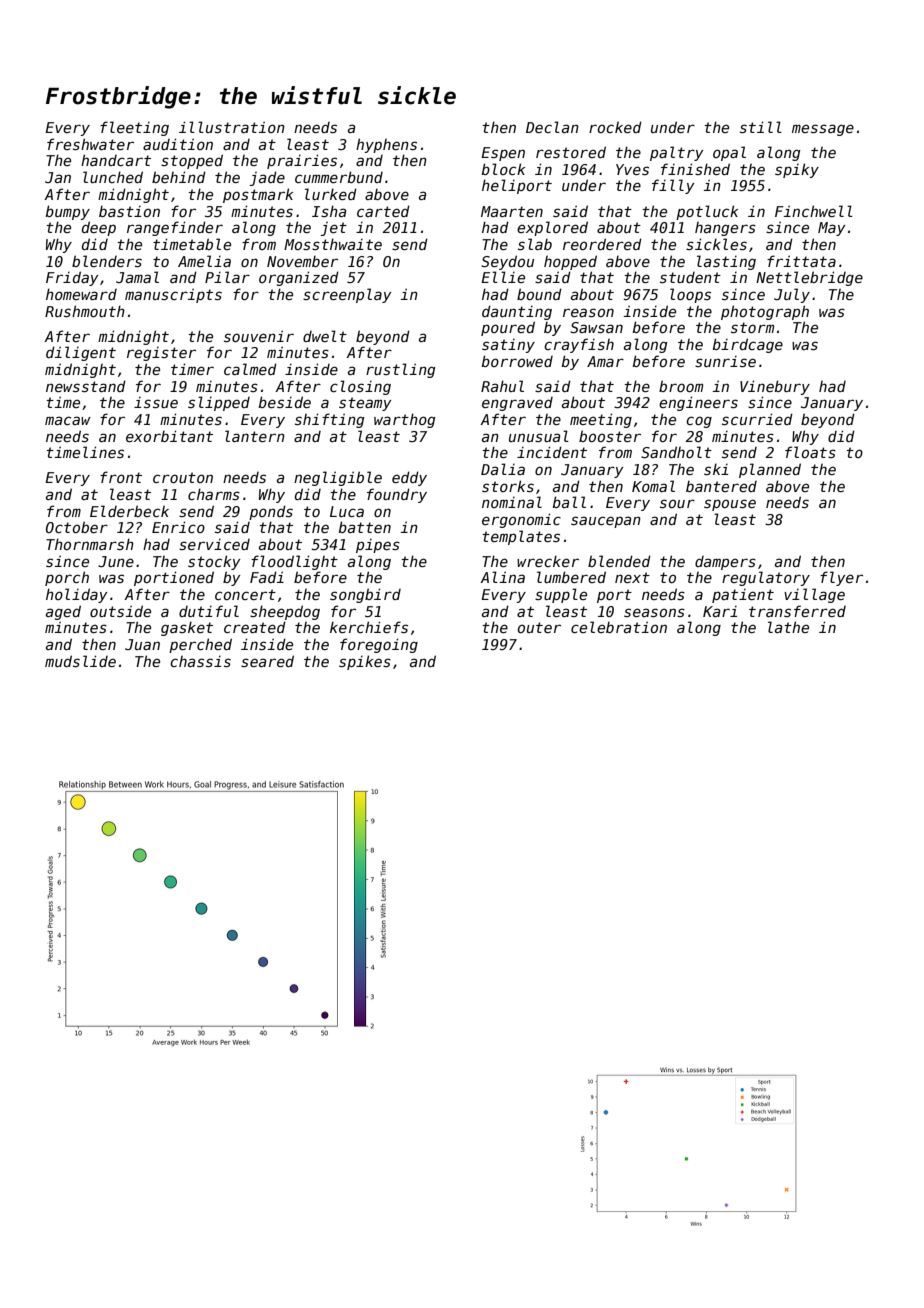 This screenshot has height=1308, width=924. What do you see at coordinates (250, 369) in the screenshot?
I see `calmed` at bounding box center [250, 369].
